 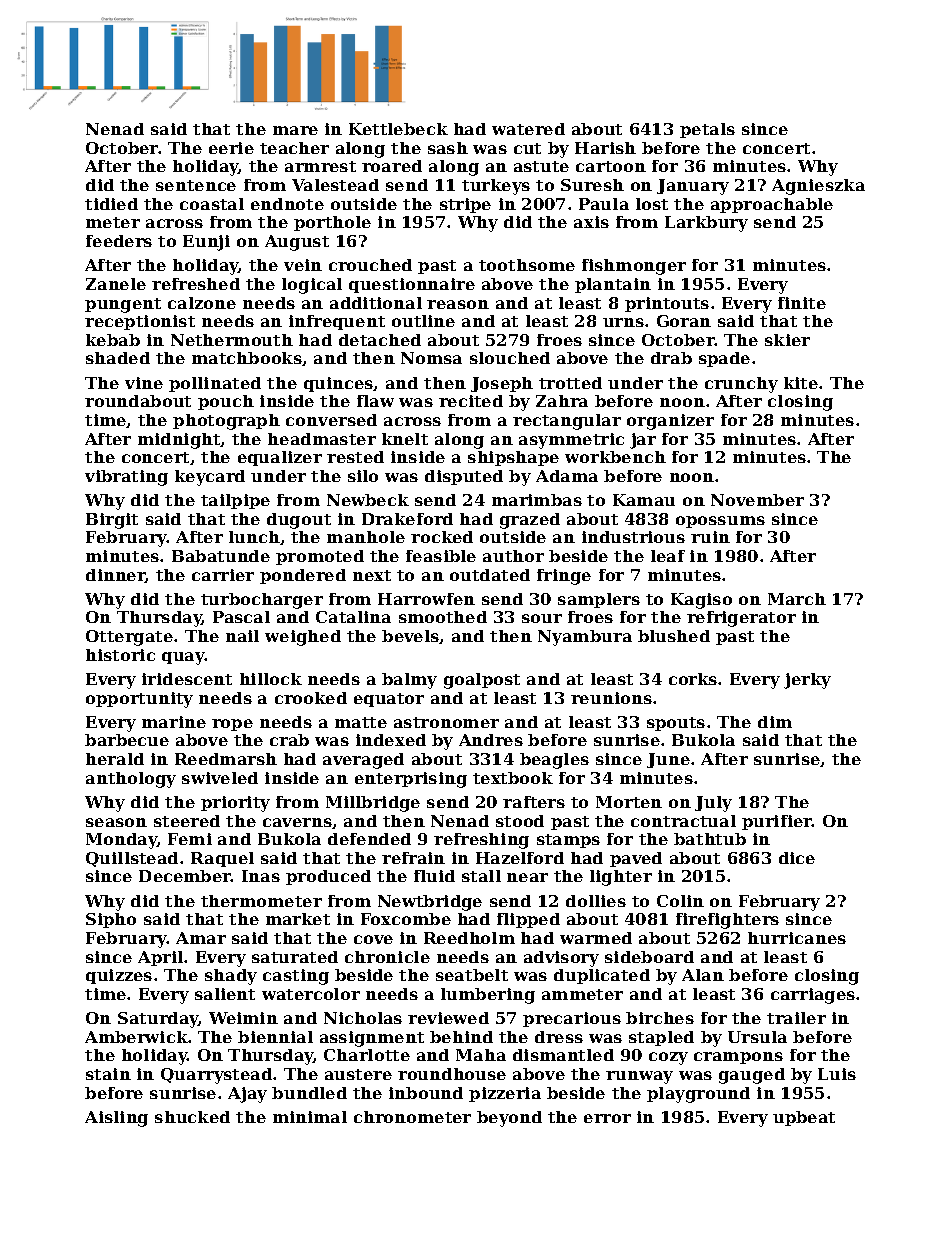 What do you see at coordinates (720, 522) in the screenshot?
I see `opossums` at bounding box center [720, 522].
